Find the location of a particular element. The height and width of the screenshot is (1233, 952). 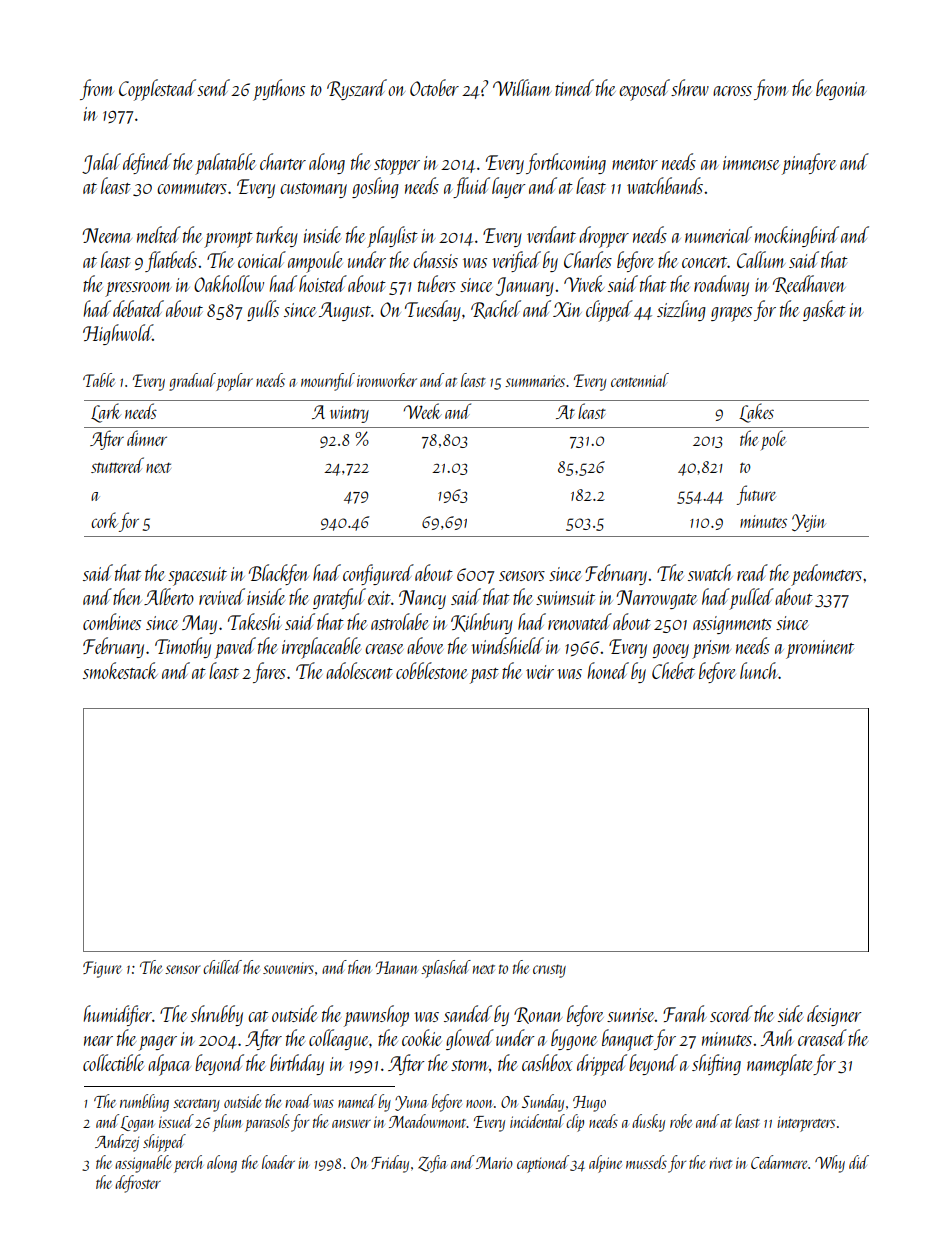

dropper is located at coordinates (604, 237).
